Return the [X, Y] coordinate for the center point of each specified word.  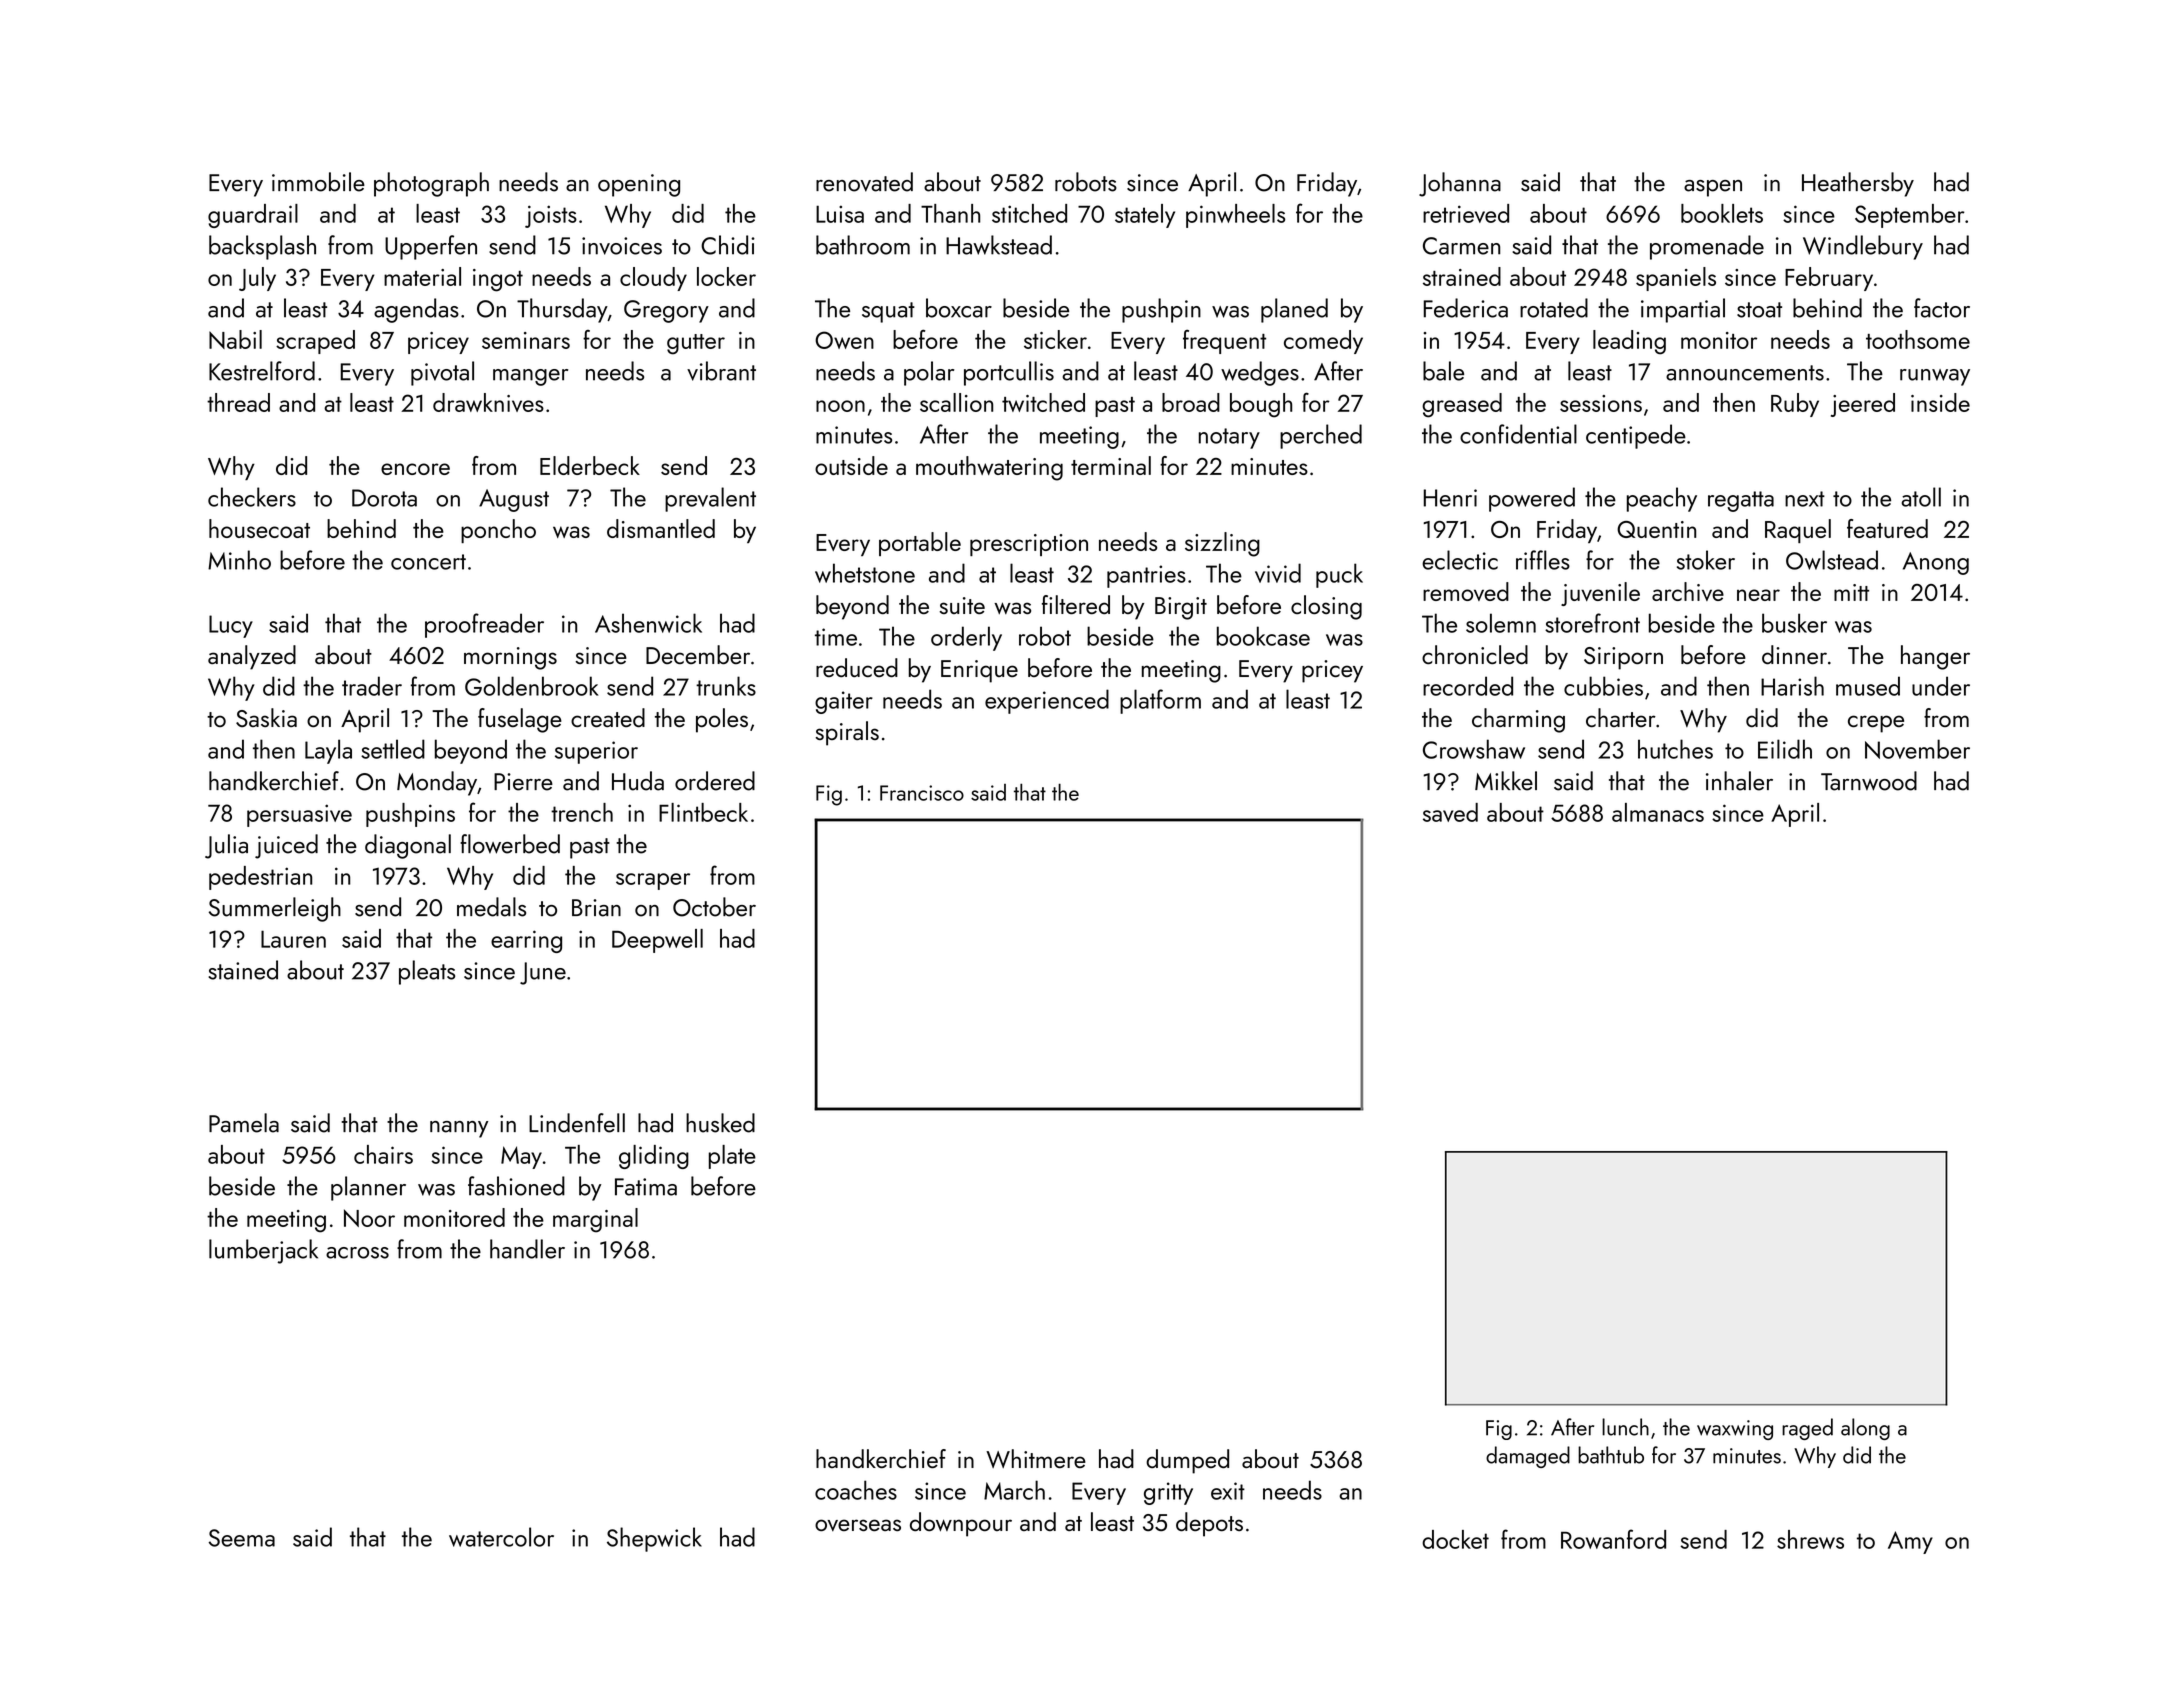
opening [639, 185]
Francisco [922, 793]
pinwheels [1235, 216]
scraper [653, 881]
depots [1209, 1524]
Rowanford [1613, 1539]
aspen [1713, 188]
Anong [1936, 563]
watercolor [501, 1537]
